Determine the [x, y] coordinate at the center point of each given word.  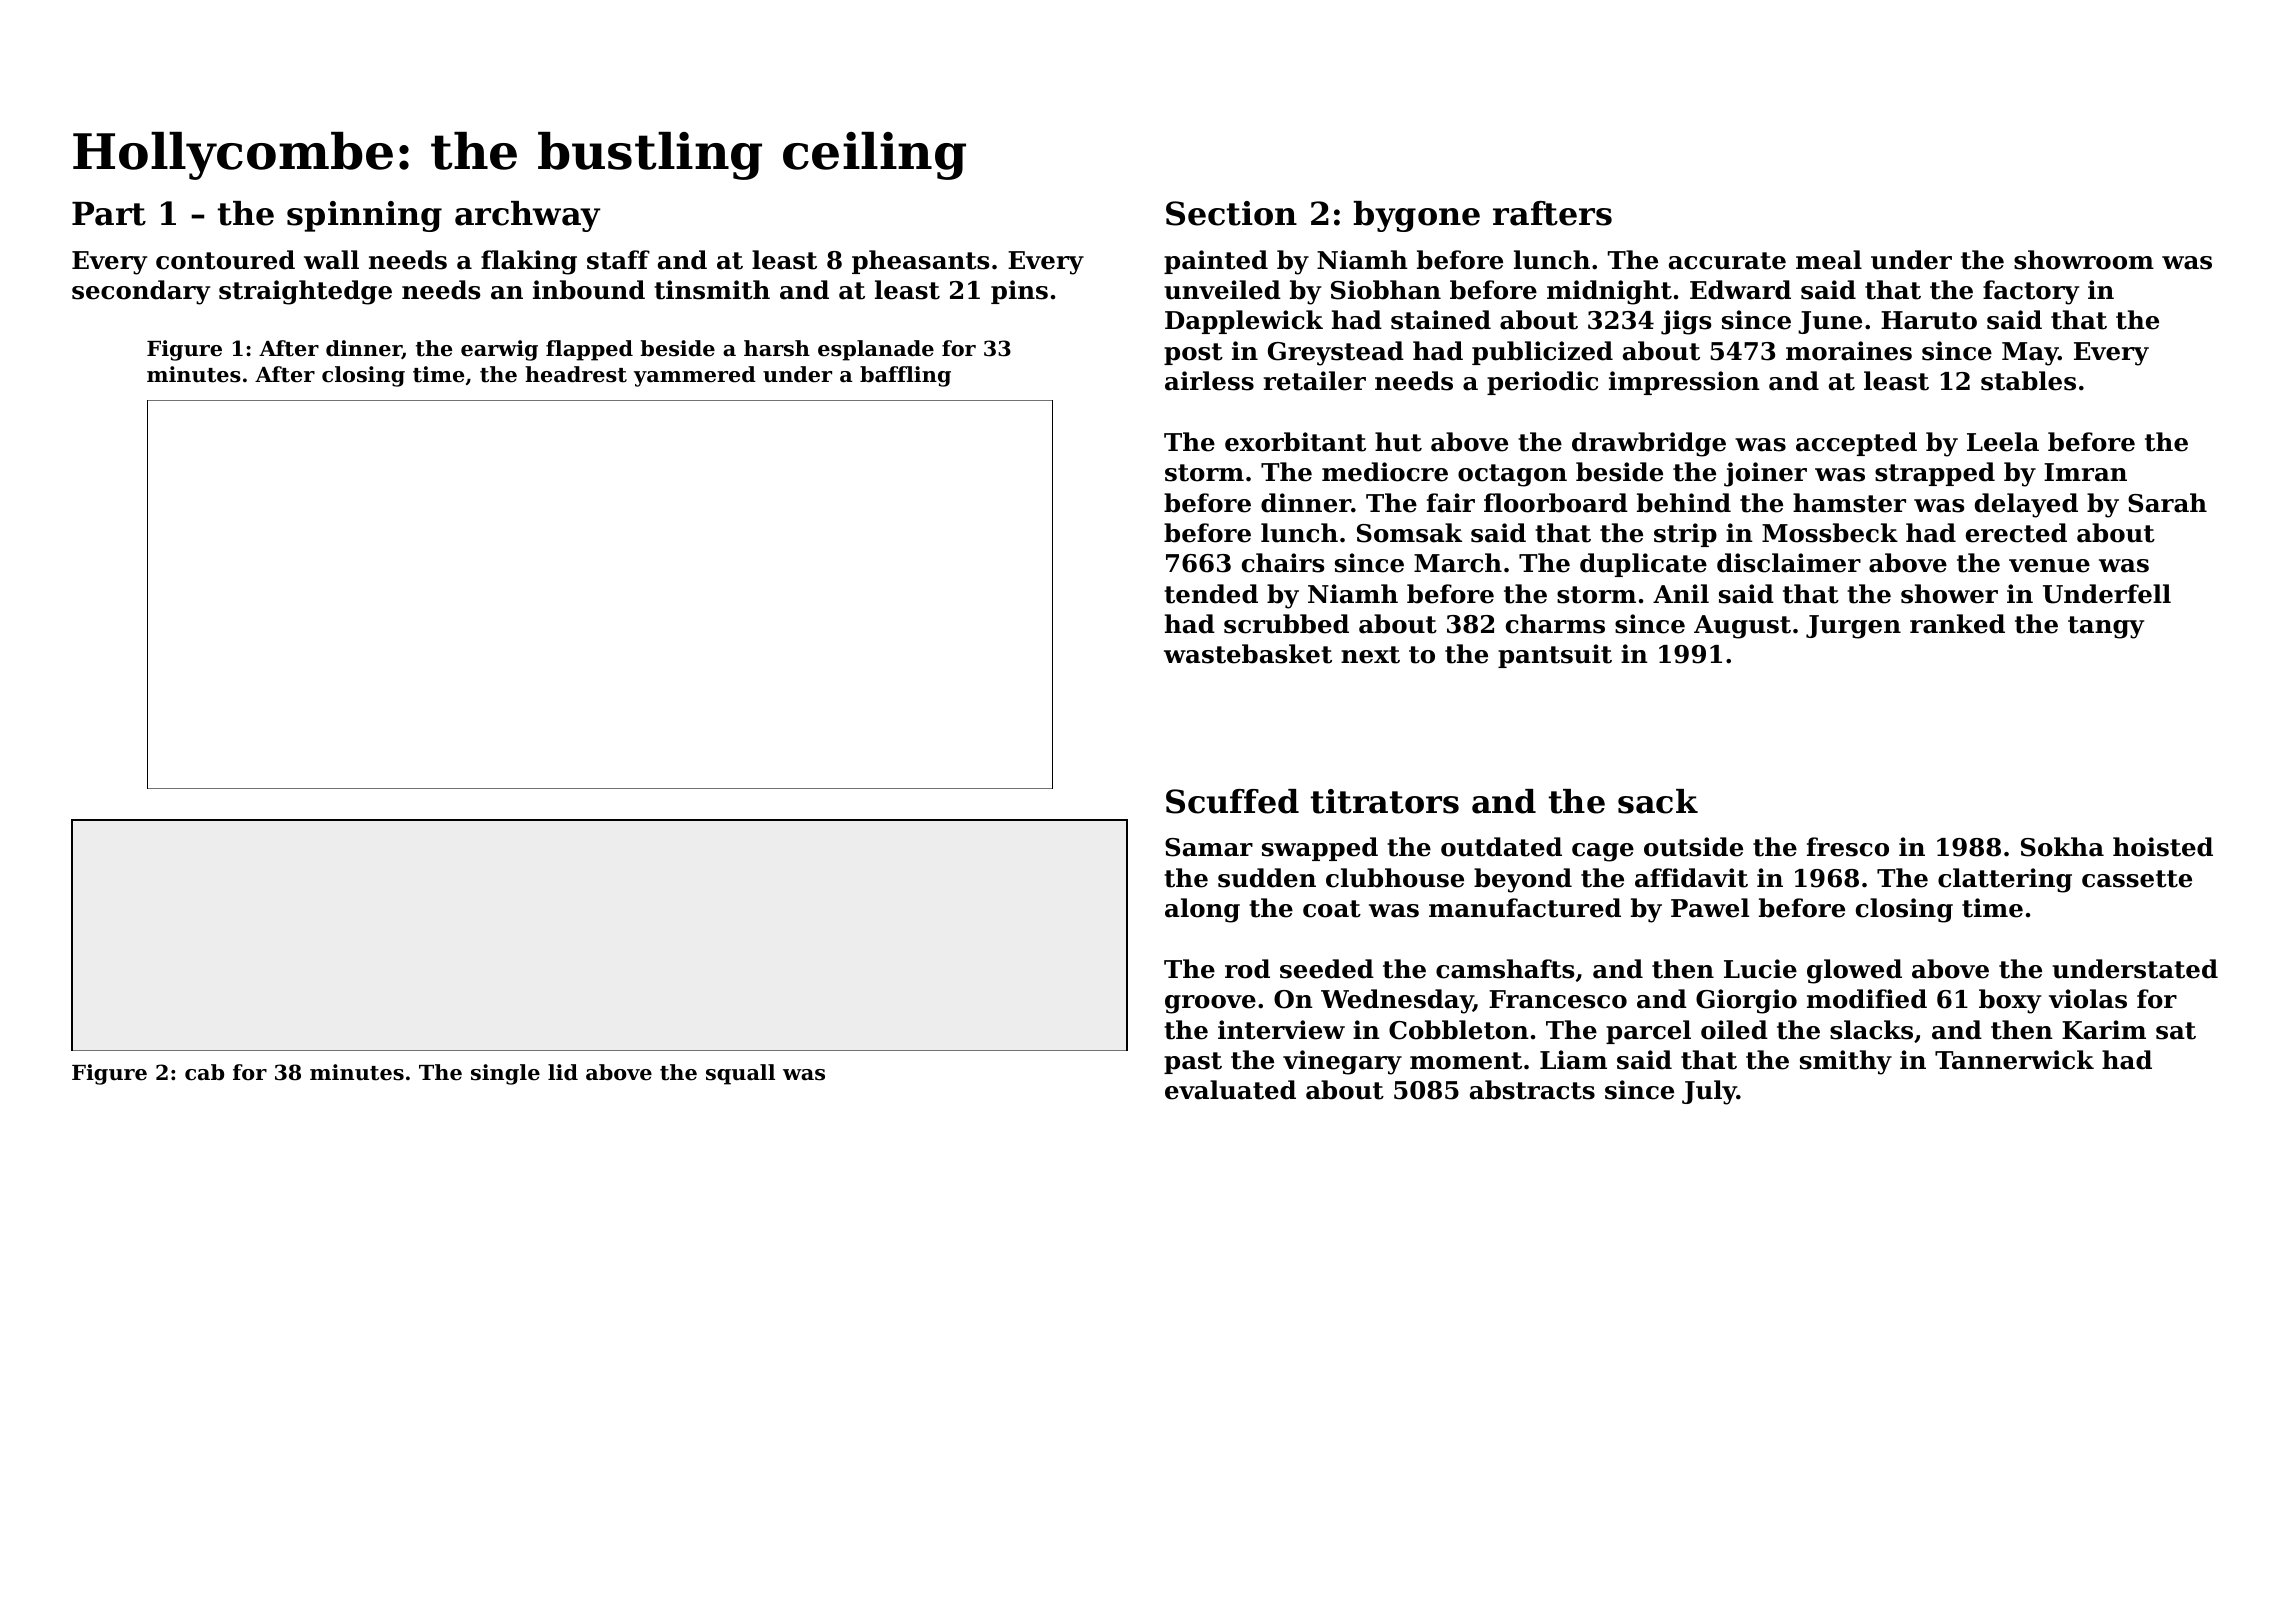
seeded [1327, 969]
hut [1398, 442]
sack [1658, 801]
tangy [2106, 627]
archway [528, 216]
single [505, 1074]
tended [1211, 594]
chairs [1283, 563]
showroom [2084, 260]
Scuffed [1232, 801]
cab [204, 1072]
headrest [576, 374]
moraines [1849, 351]
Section [1231, 213]
